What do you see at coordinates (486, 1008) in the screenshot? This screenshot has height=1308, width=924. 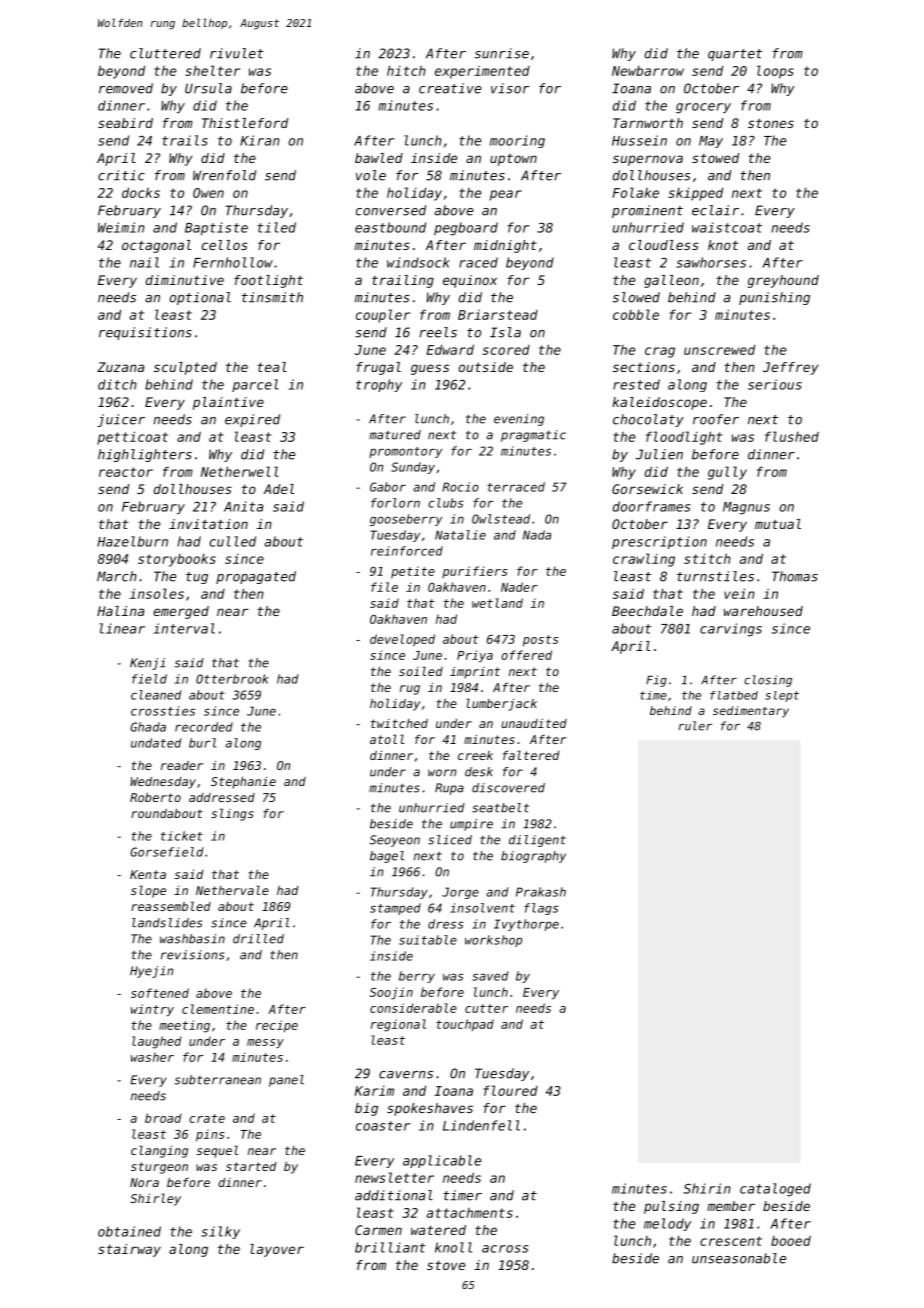 I see `cutter` at bounding box center [486, 1008].
